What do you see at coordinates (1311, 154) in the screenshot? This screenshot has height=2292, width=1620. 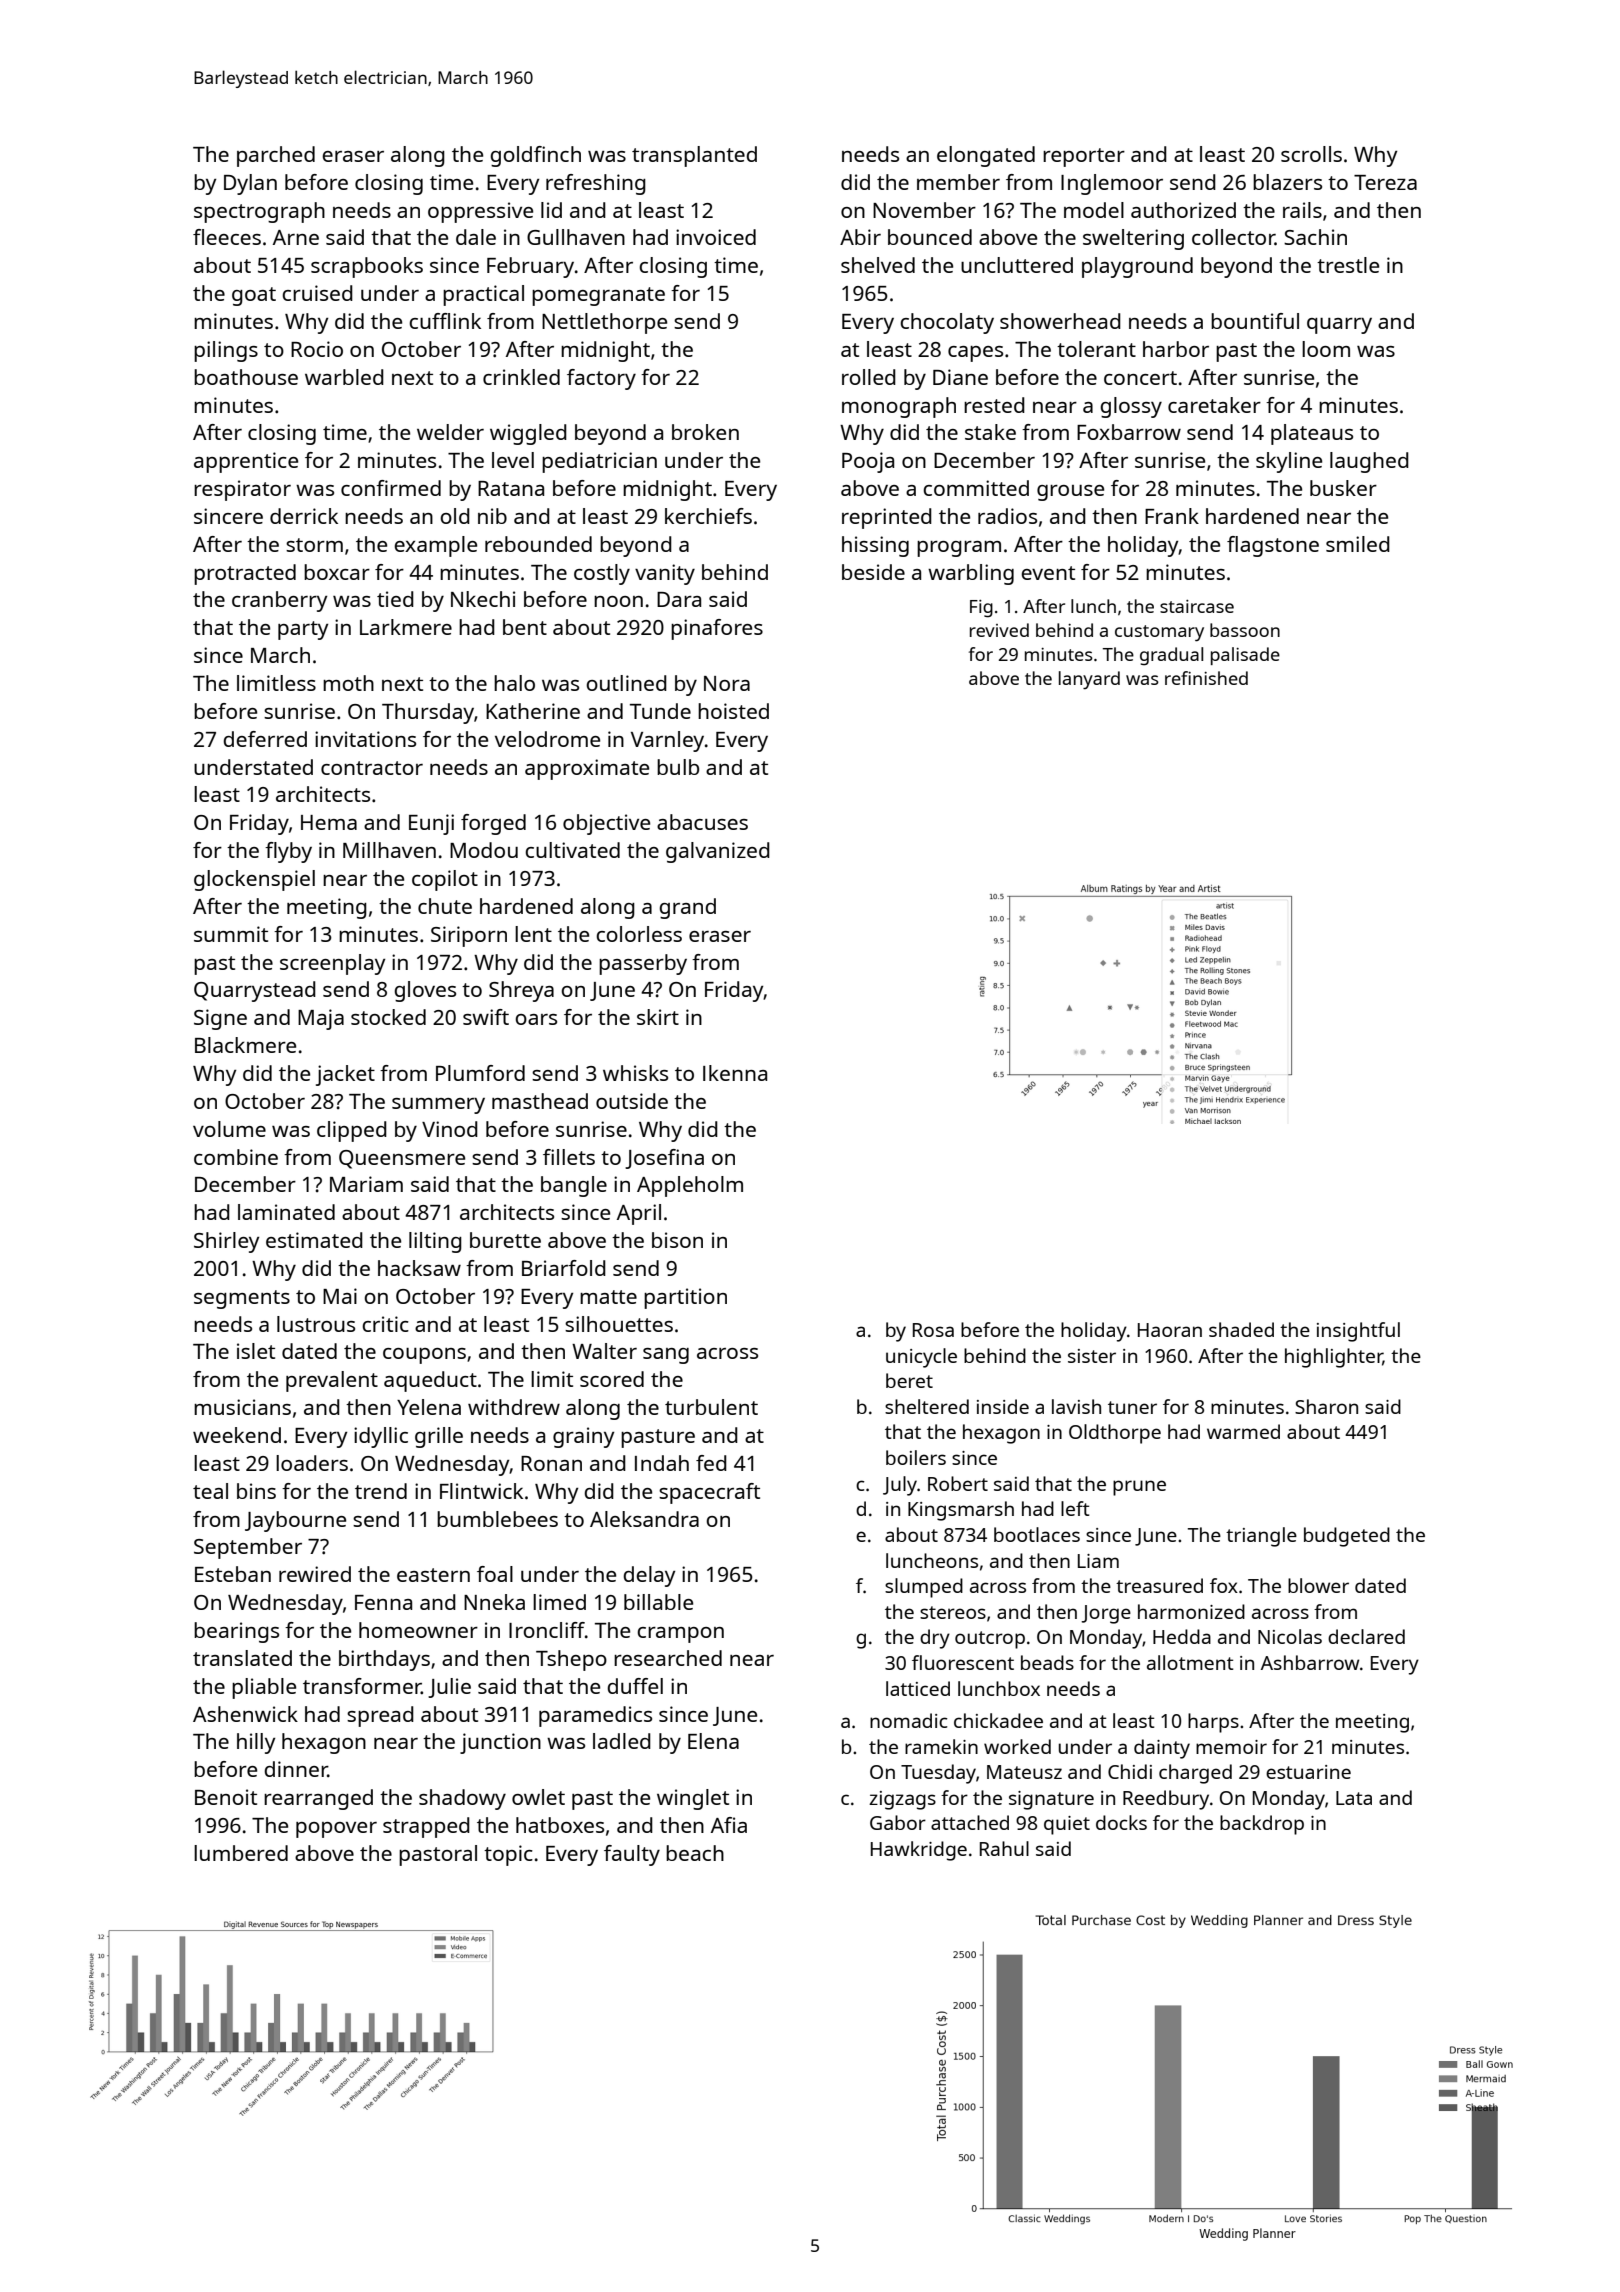 I see `scrolls` at bounding box center [1311, 154].
